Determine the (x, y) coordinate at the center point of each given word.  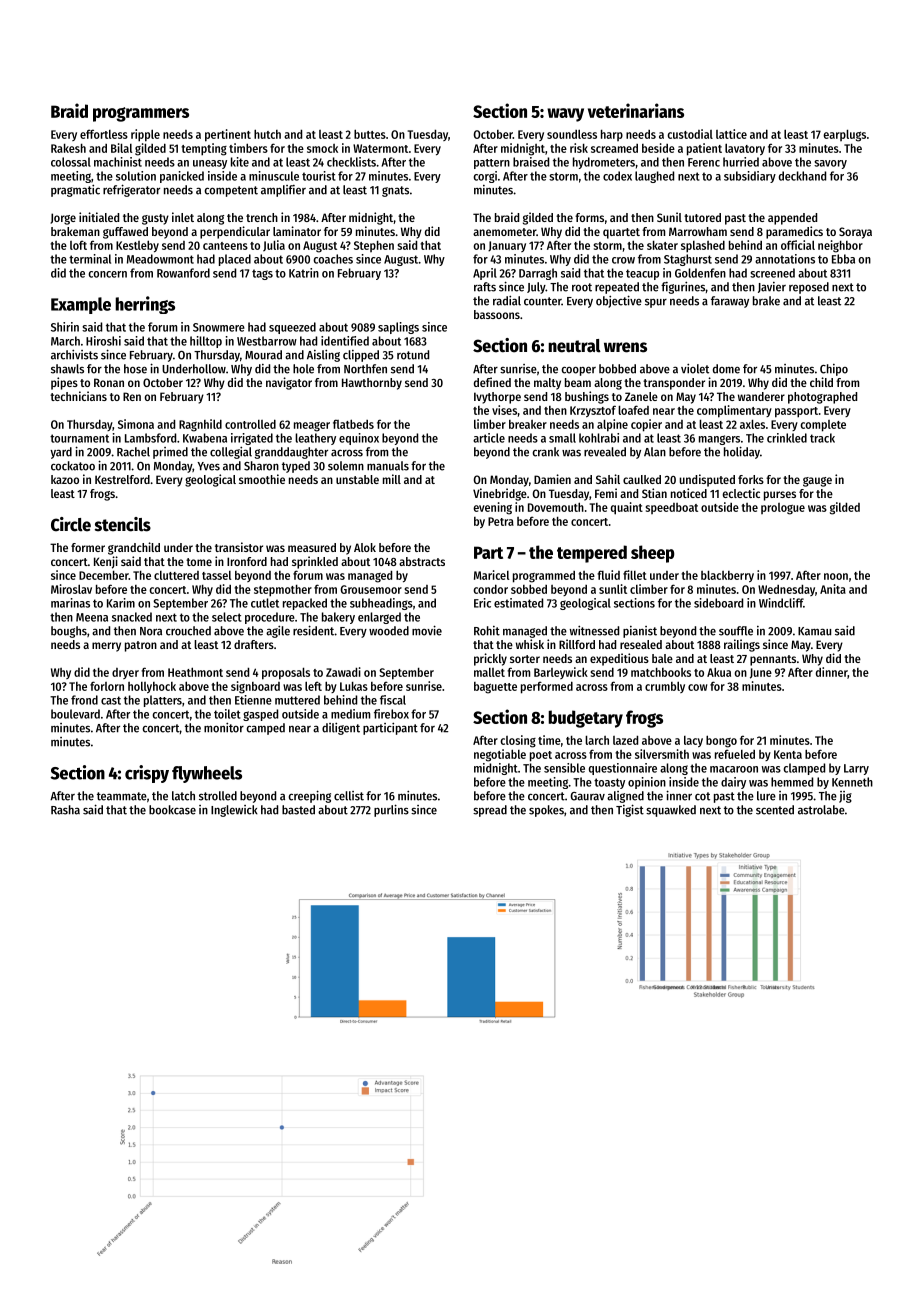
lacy (693, 741)
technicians (78, 396)
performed (547, 687)
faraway (730, 302)
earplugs (844, 135)
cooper (579, 371)
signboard (255, 687)
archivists (74, 354)
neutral (574, 346)
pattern (492, 164)
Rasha (65, 810)
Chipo (834, 370)
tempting (204, 149)
